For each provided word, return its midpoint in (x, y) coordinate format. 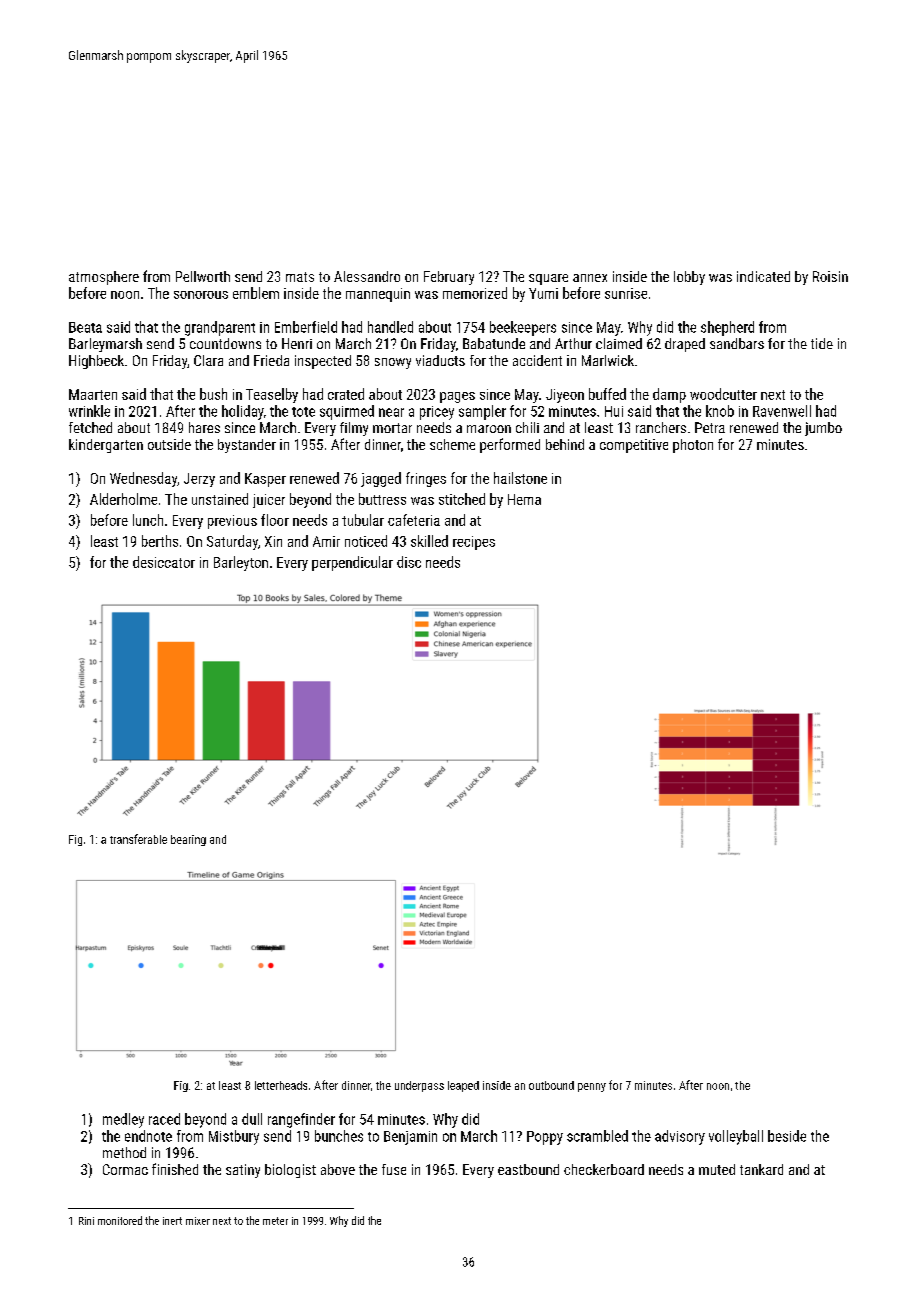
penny (592, 1087)
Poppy (545, 1138)
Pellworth (203, 276)
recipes (474, 543)
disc (409, 562)
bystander (247, 446)
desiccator (164, 562)
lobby (689, 278)
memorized (475, 293)
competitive (634, 446)
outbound (551, 1085)
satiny (243, 1171)
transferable (138, 839)
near (391, 412)
